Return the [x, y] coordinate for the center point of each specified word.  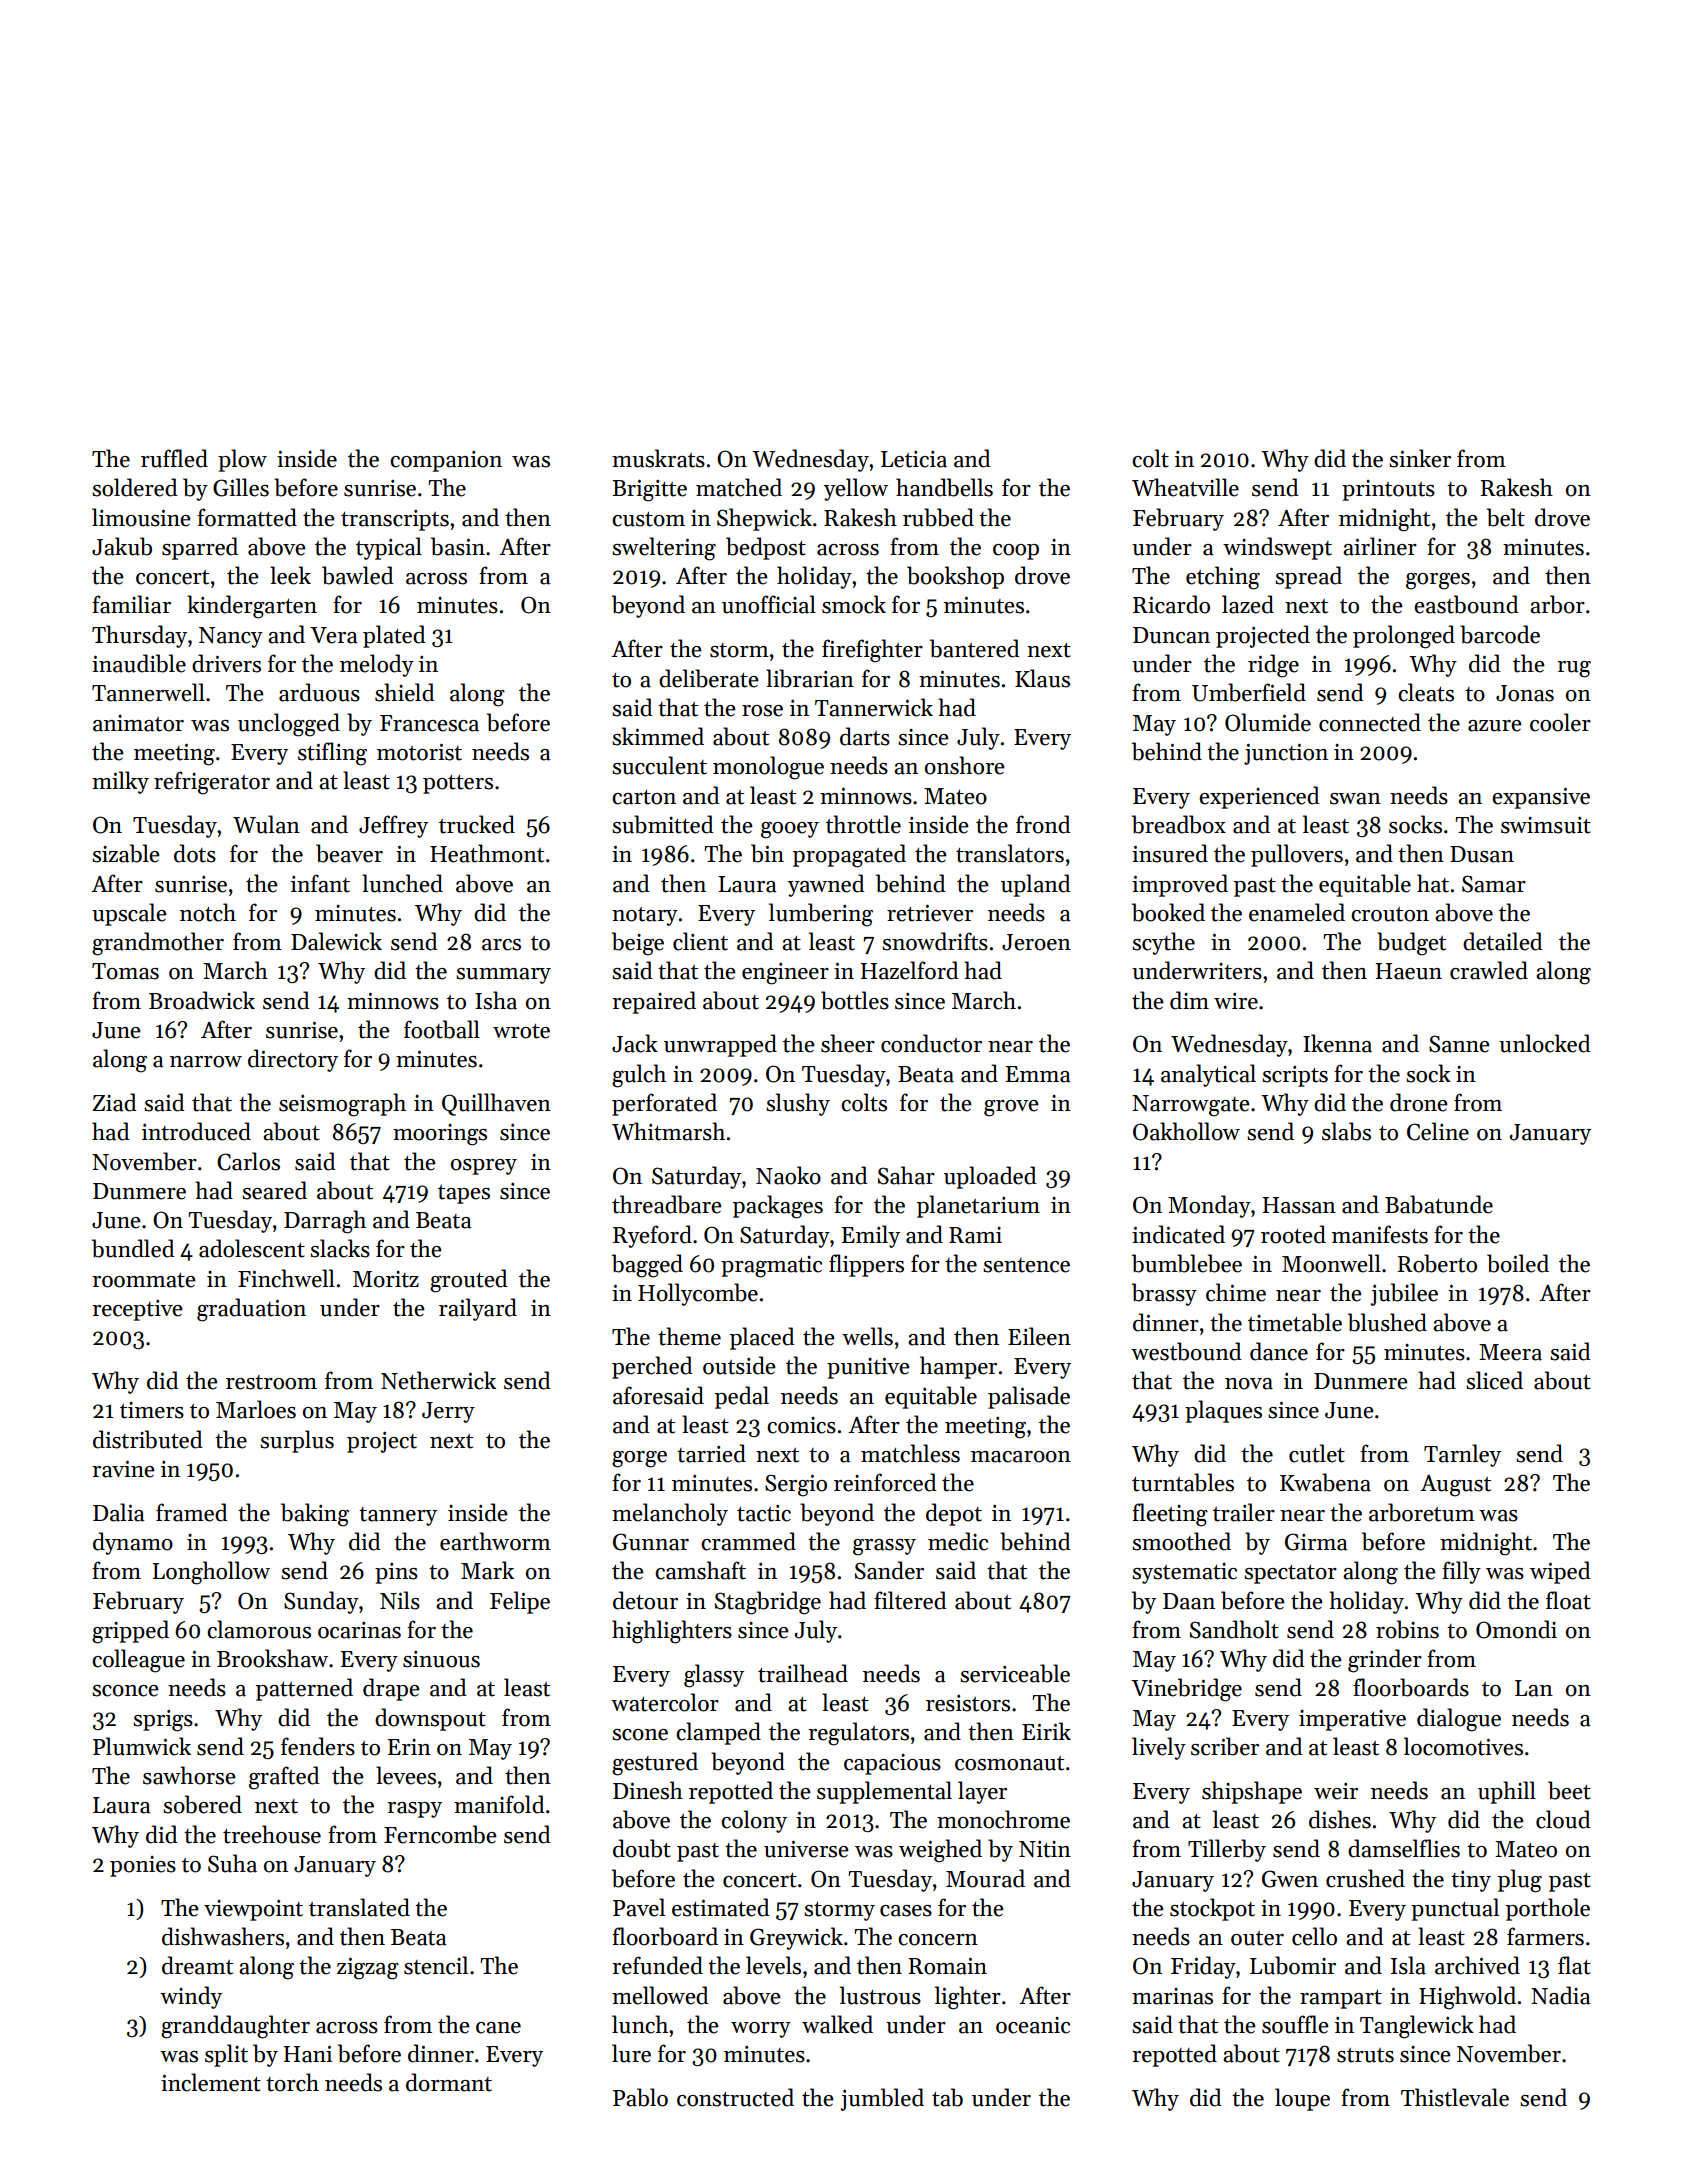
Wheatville [1185, 487]
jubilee [1404, 1294]
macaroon [1021, 1457]
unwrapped [720, 1045]
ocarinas [359, 1630]
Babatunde [1439, 1204]
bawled [358, 575]
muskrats [658, 458]
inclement [211, 2082]
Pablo [640, 2097]
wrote [521, 1031]
